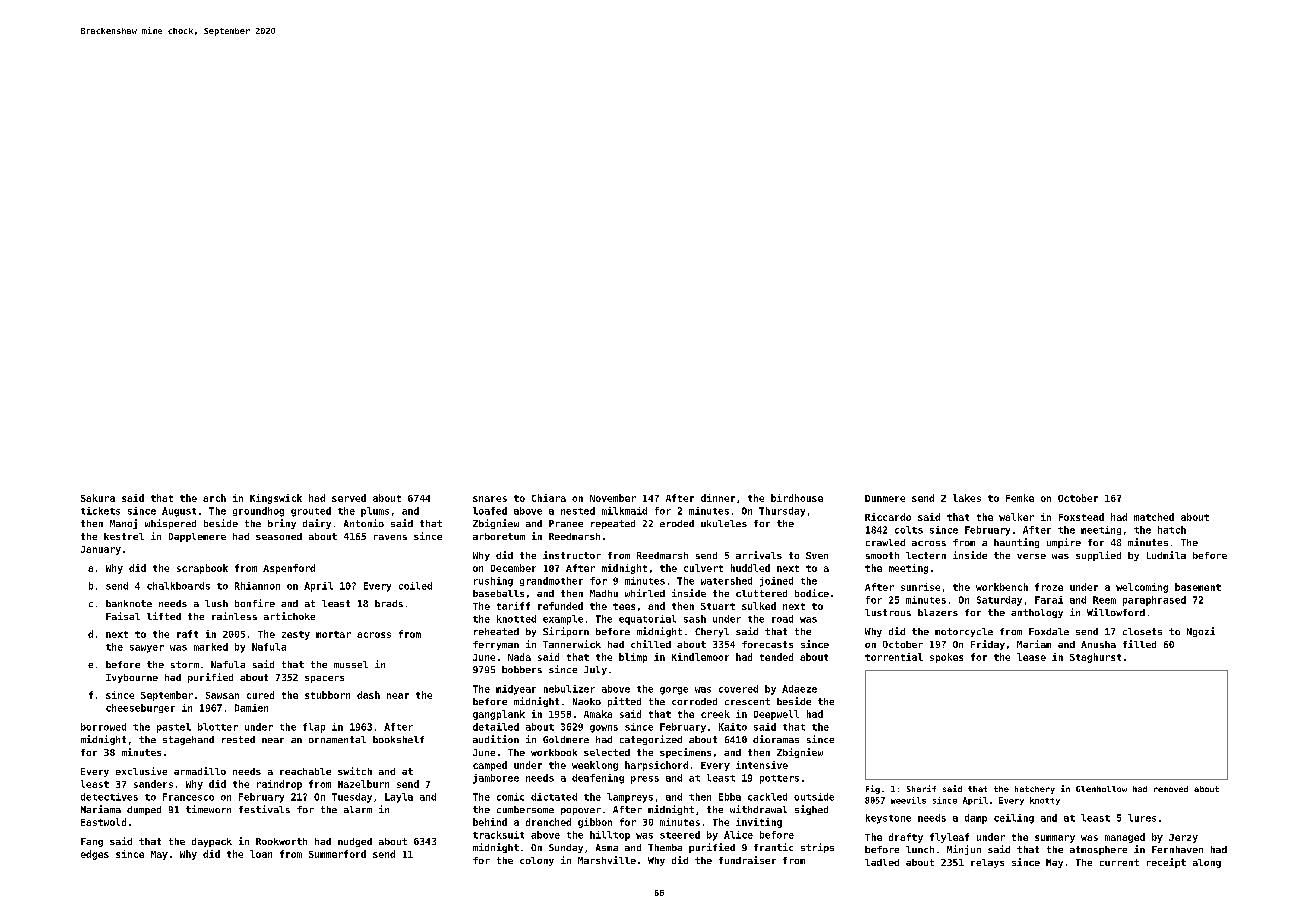  I want to click on Sakura, so click(98, 498).
